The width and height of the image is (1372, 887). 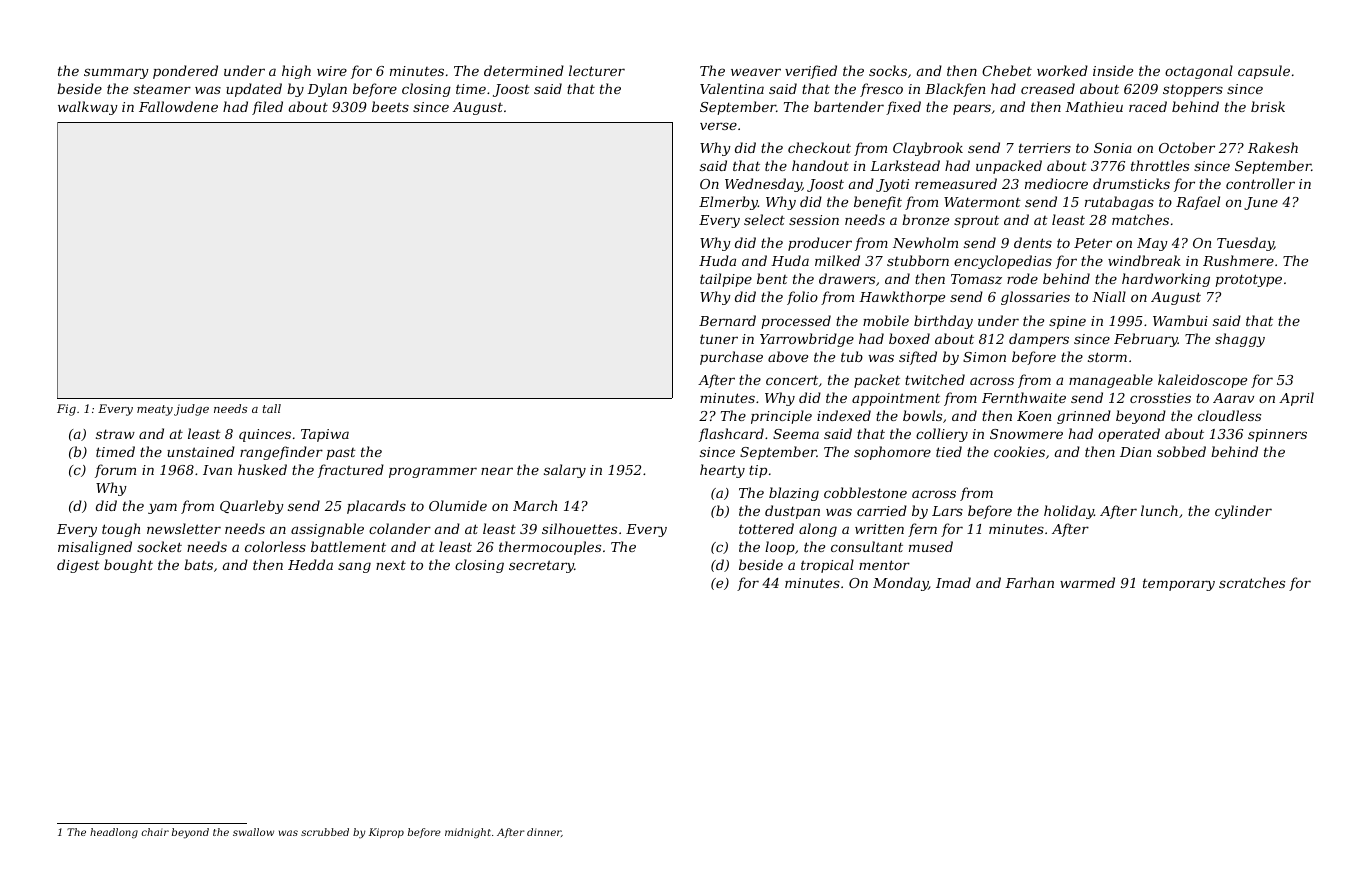 What do you see at coordinates (468, 833) in the image?
I see `midnight` at bounding box center [468, 833].
